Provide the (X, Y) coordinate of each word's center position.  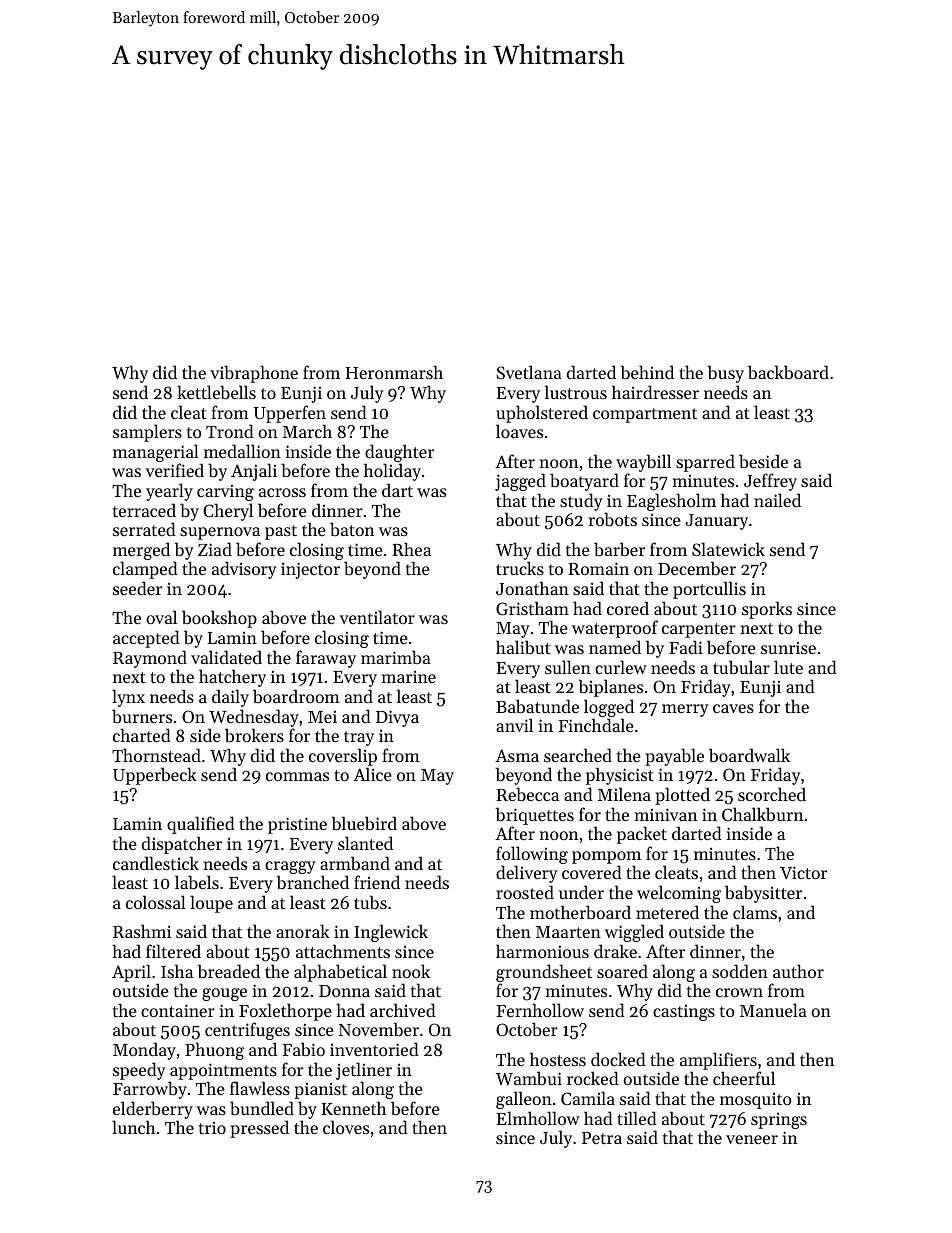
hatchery (232, 678)
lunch (133, 1127)
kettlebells (216, 392)
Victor (803, 872)
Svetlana (529, 372)
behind (647, 372)
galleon (524, 1100)
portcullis (709, 590)
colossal (156, 902)
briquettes (535, 816)
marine (409, 676)
